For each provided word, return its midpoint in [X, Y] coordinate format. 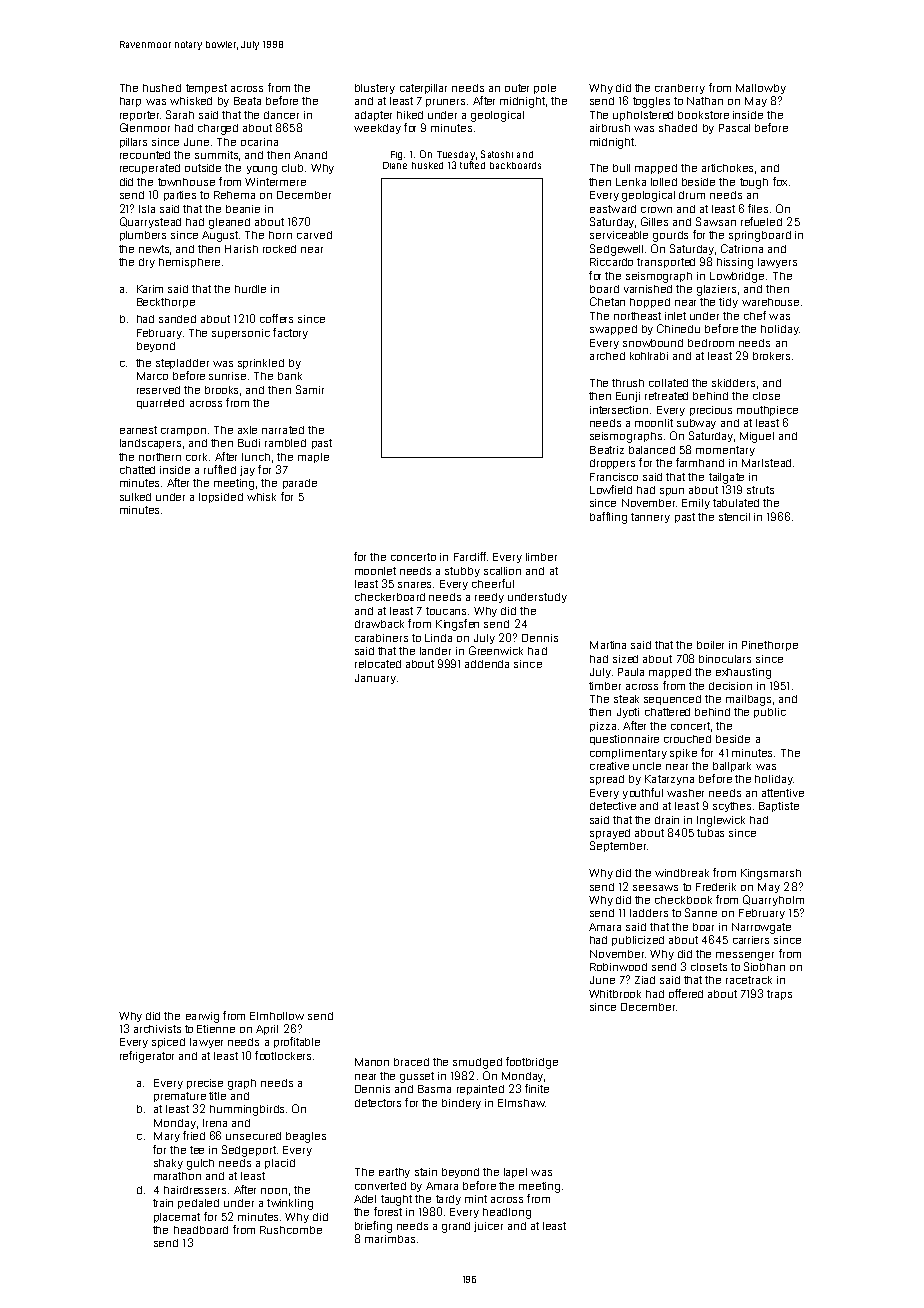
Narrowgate [761, 928]
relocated [378, 664]
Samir [310, 389]
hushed [162, 88]
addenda [487, 664]
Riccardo [611, 262]
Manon [372, 1062]
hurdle [250, 289]
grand [456, 1227]
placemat [177, 1218]
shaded [678, 128]
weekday [377, 129]
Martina [608, 645]
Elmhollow [277, 1016]
